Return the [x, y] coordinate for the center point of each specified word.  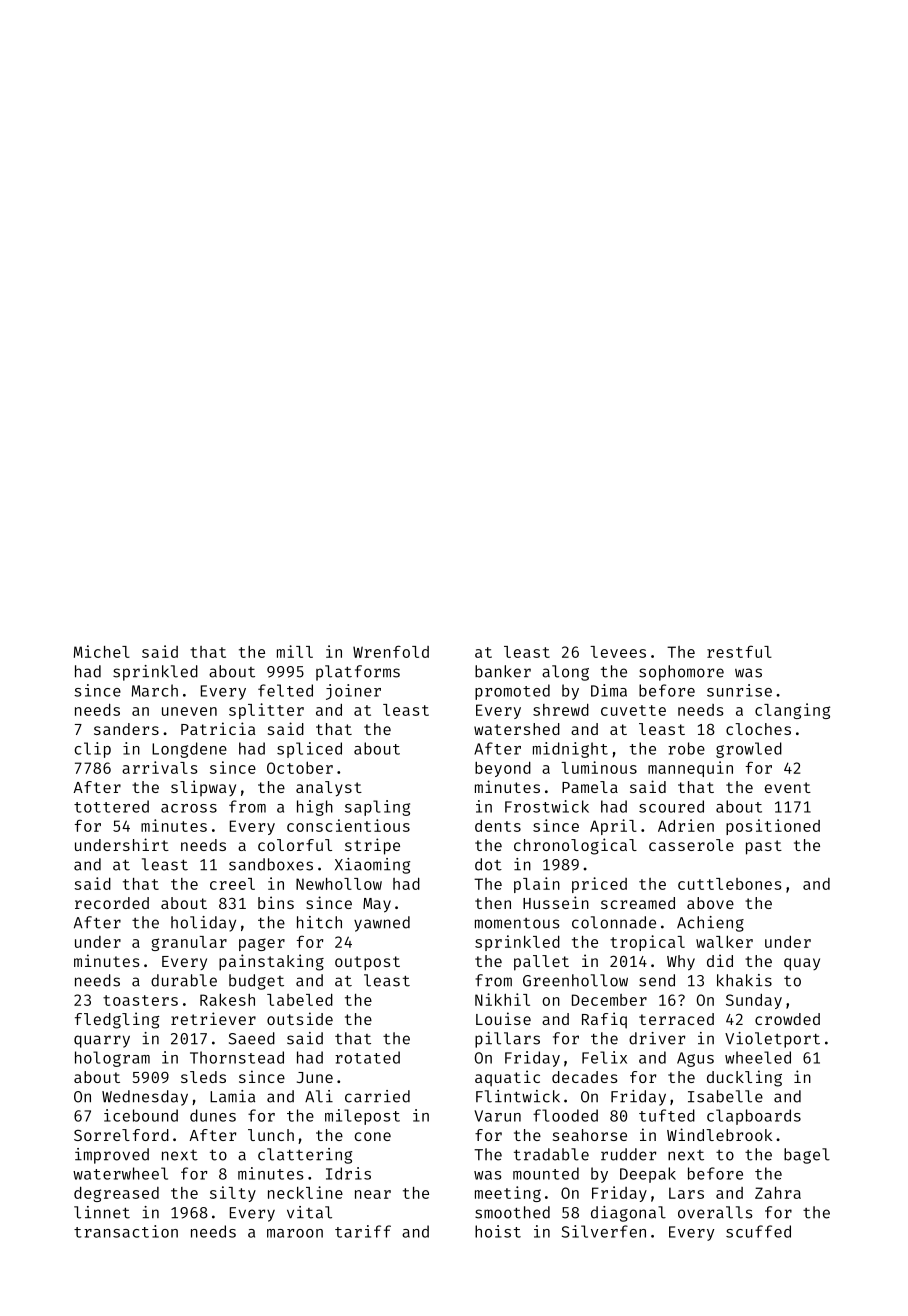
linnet [102, 1212]
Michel [102, 651]
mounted [546, 1173]
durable [184, 980]
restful [739, 651]
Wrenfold [391, 651]
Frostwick [547, 806]
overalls [715, 1212]
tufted [667, 1115]
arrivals [160, 767]
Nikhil [502, 999]
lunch [271, 1135]
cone [372, 1136]
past [764, 847]
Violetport [772, 1040]
